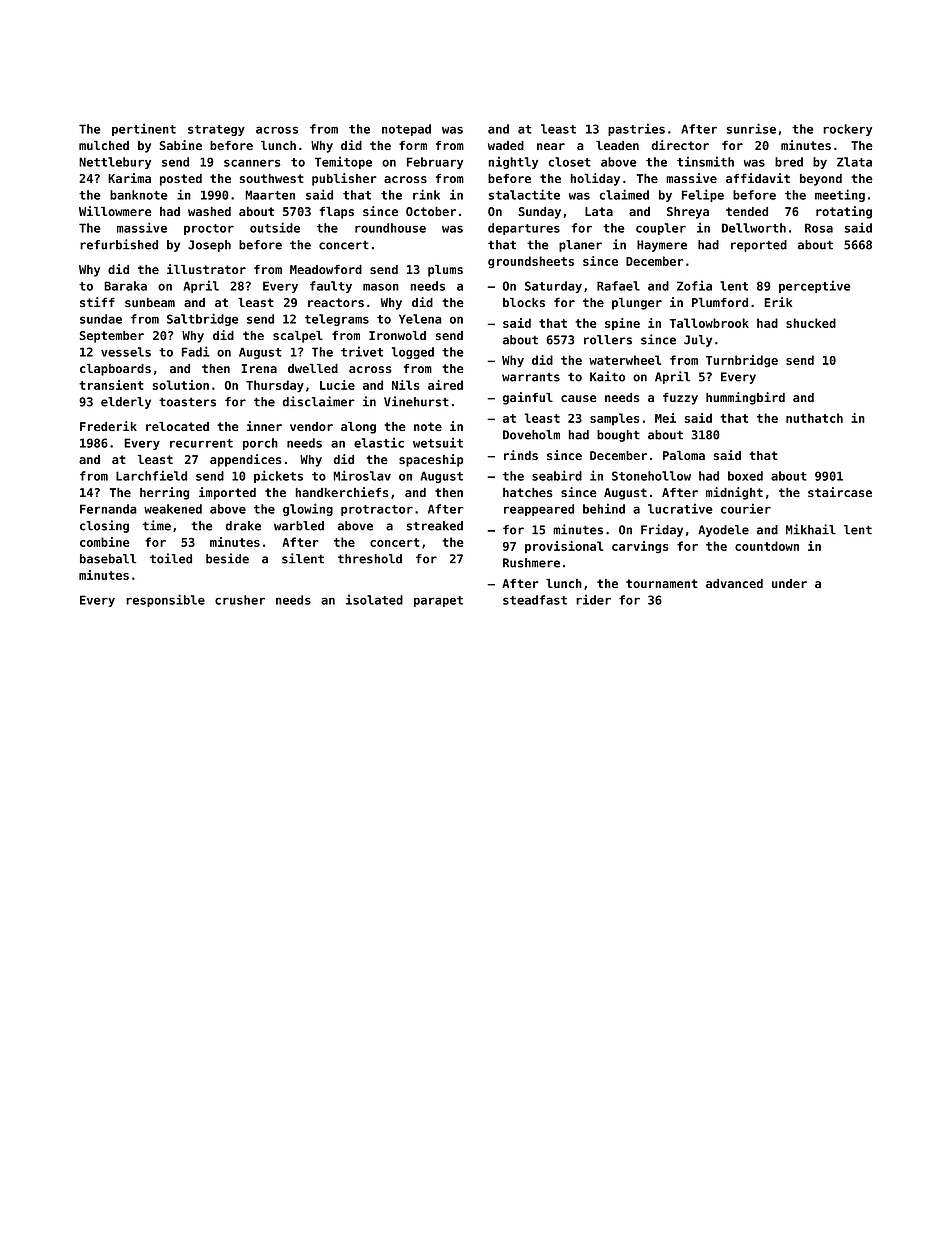  What do you see at coordinates (240, 600) in the screenshot?
I see `crusher` at bounding box center [240, 600].
